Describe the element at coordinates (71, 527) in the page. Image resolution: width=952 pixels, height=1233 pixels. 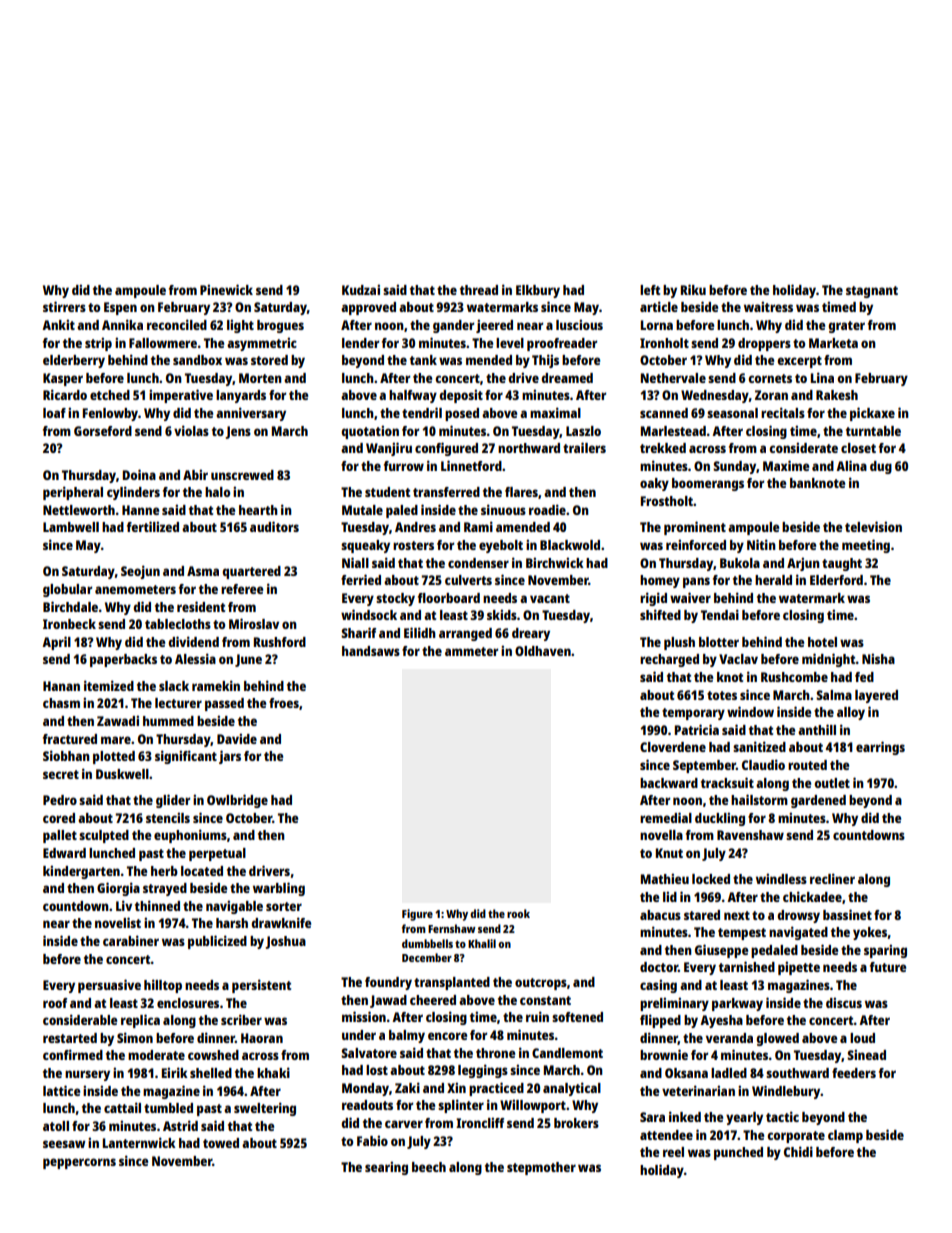
I see `Lambwell` at that location.
